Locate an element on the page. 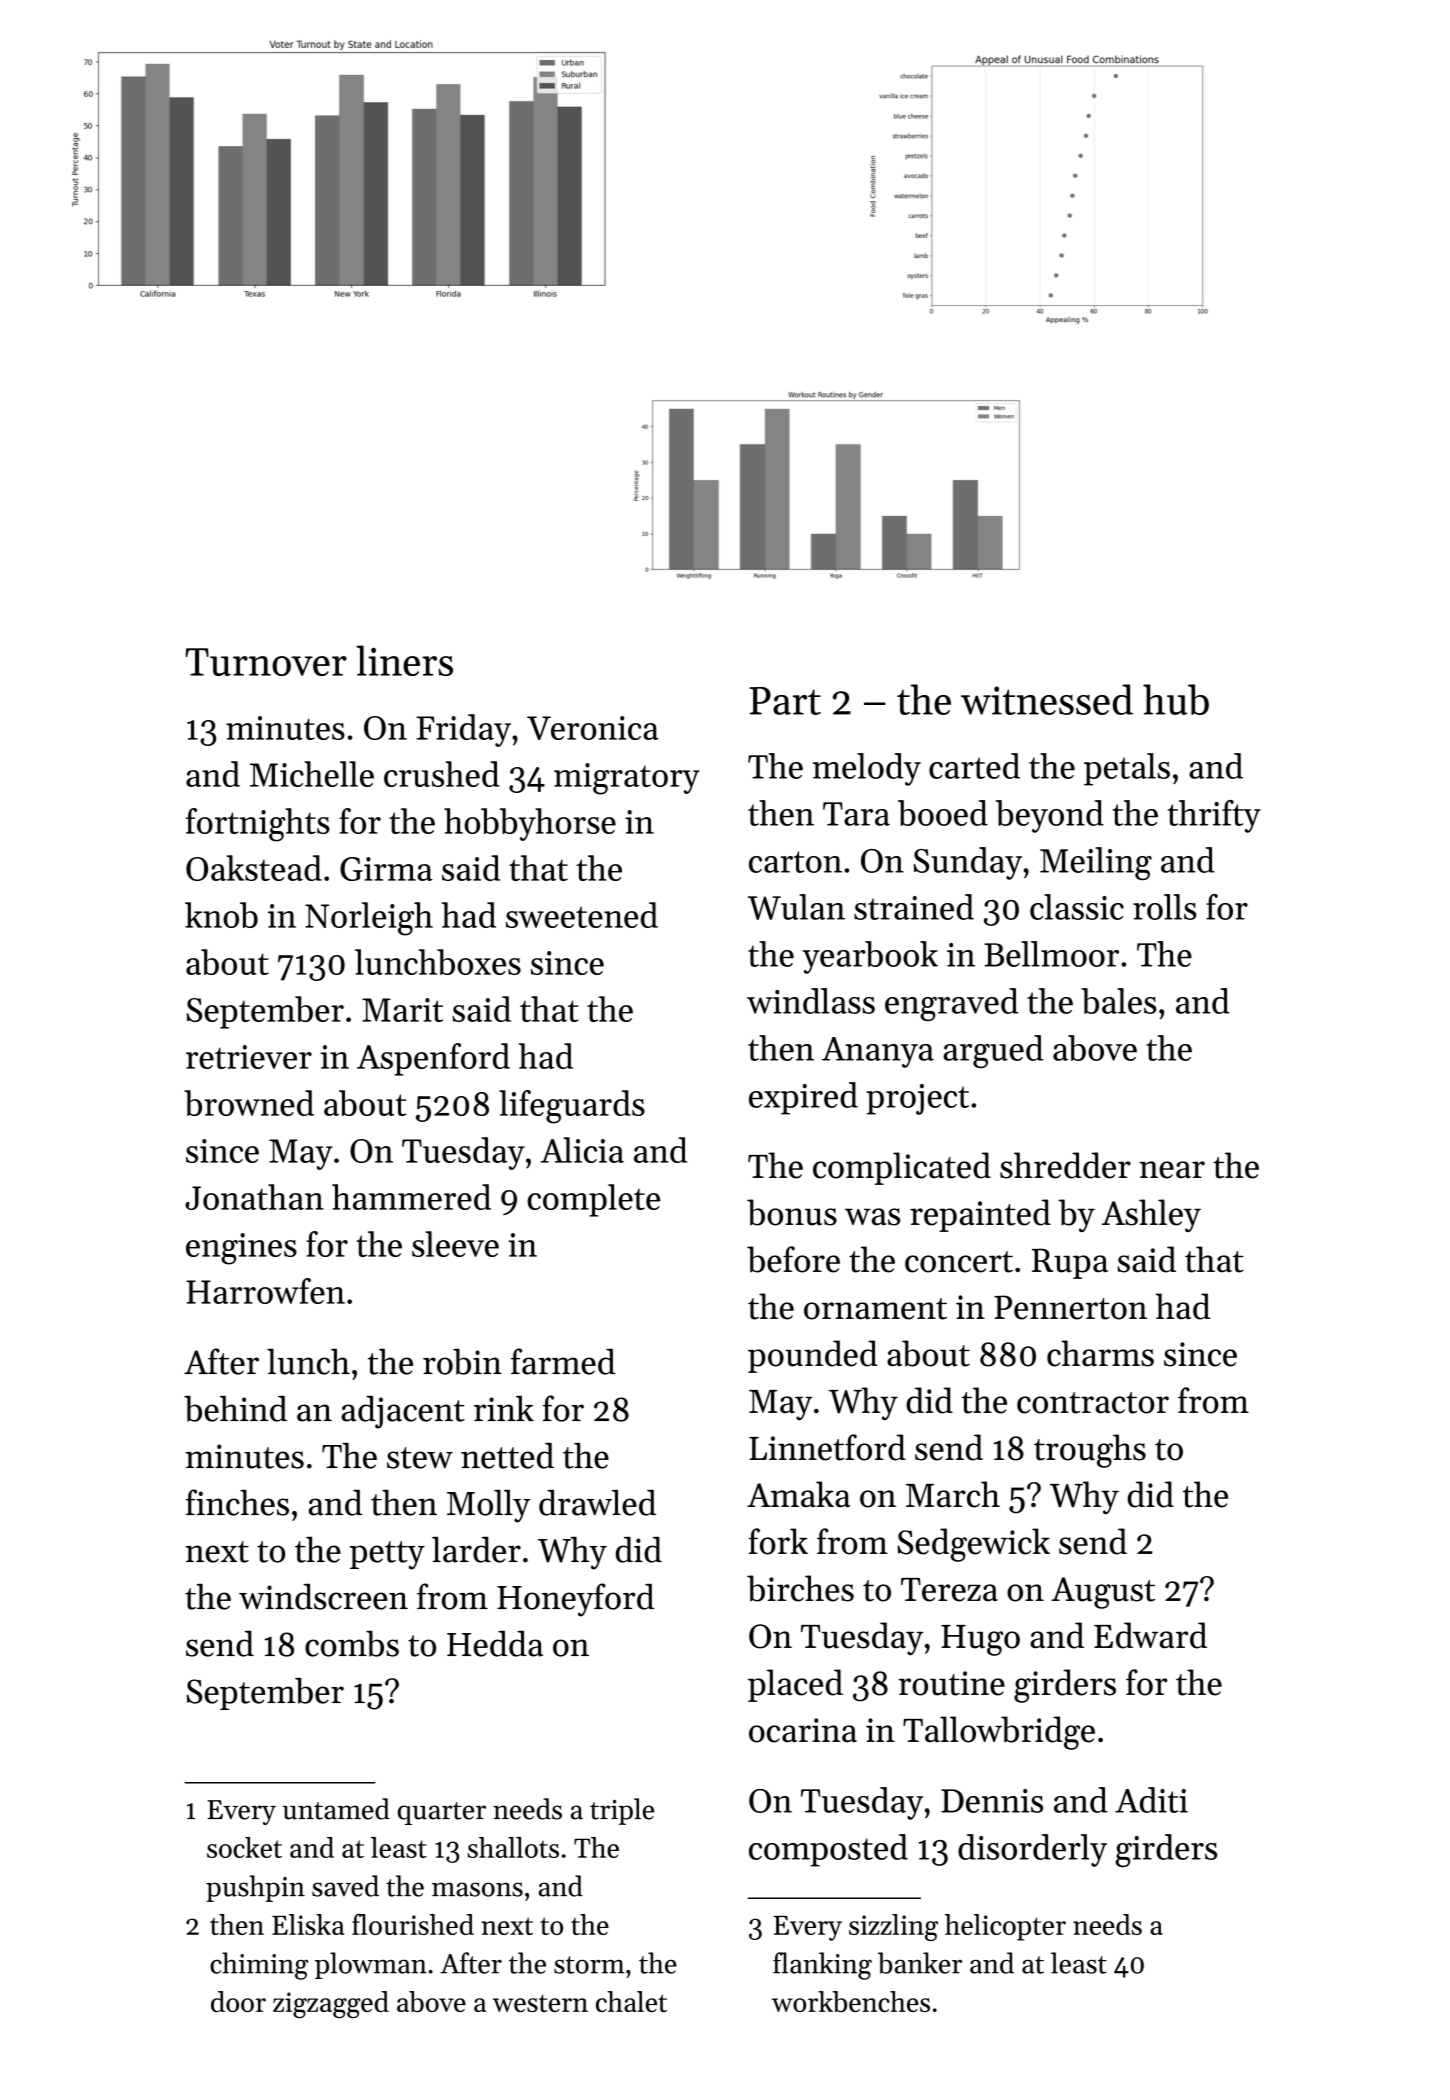 Image resolution: width=1450 pixels, height=2100 pixels. Ashley is located at coordinates (1151, 1215).
